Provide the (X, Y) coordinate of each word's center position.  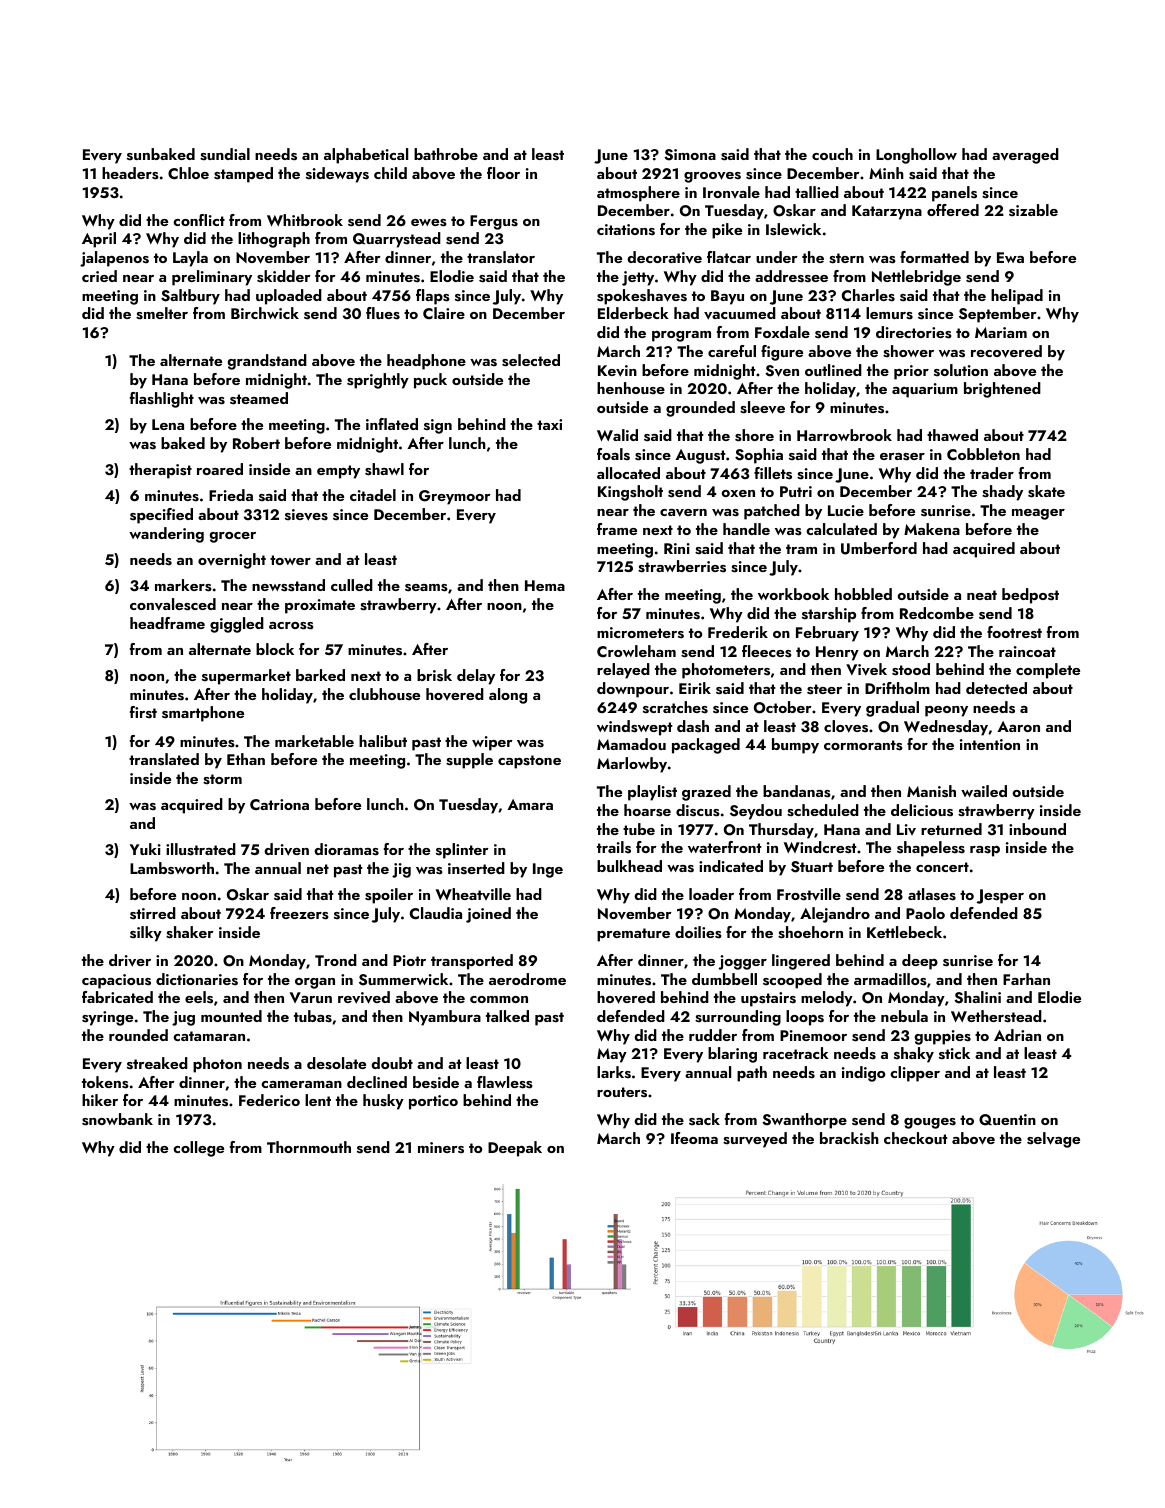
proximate (320, 606)
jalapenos (114, 259)
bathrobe (446, 154)
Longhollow (916, 156)
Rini (677, 548)
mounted (231, 1016)
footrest (1014, 632)
